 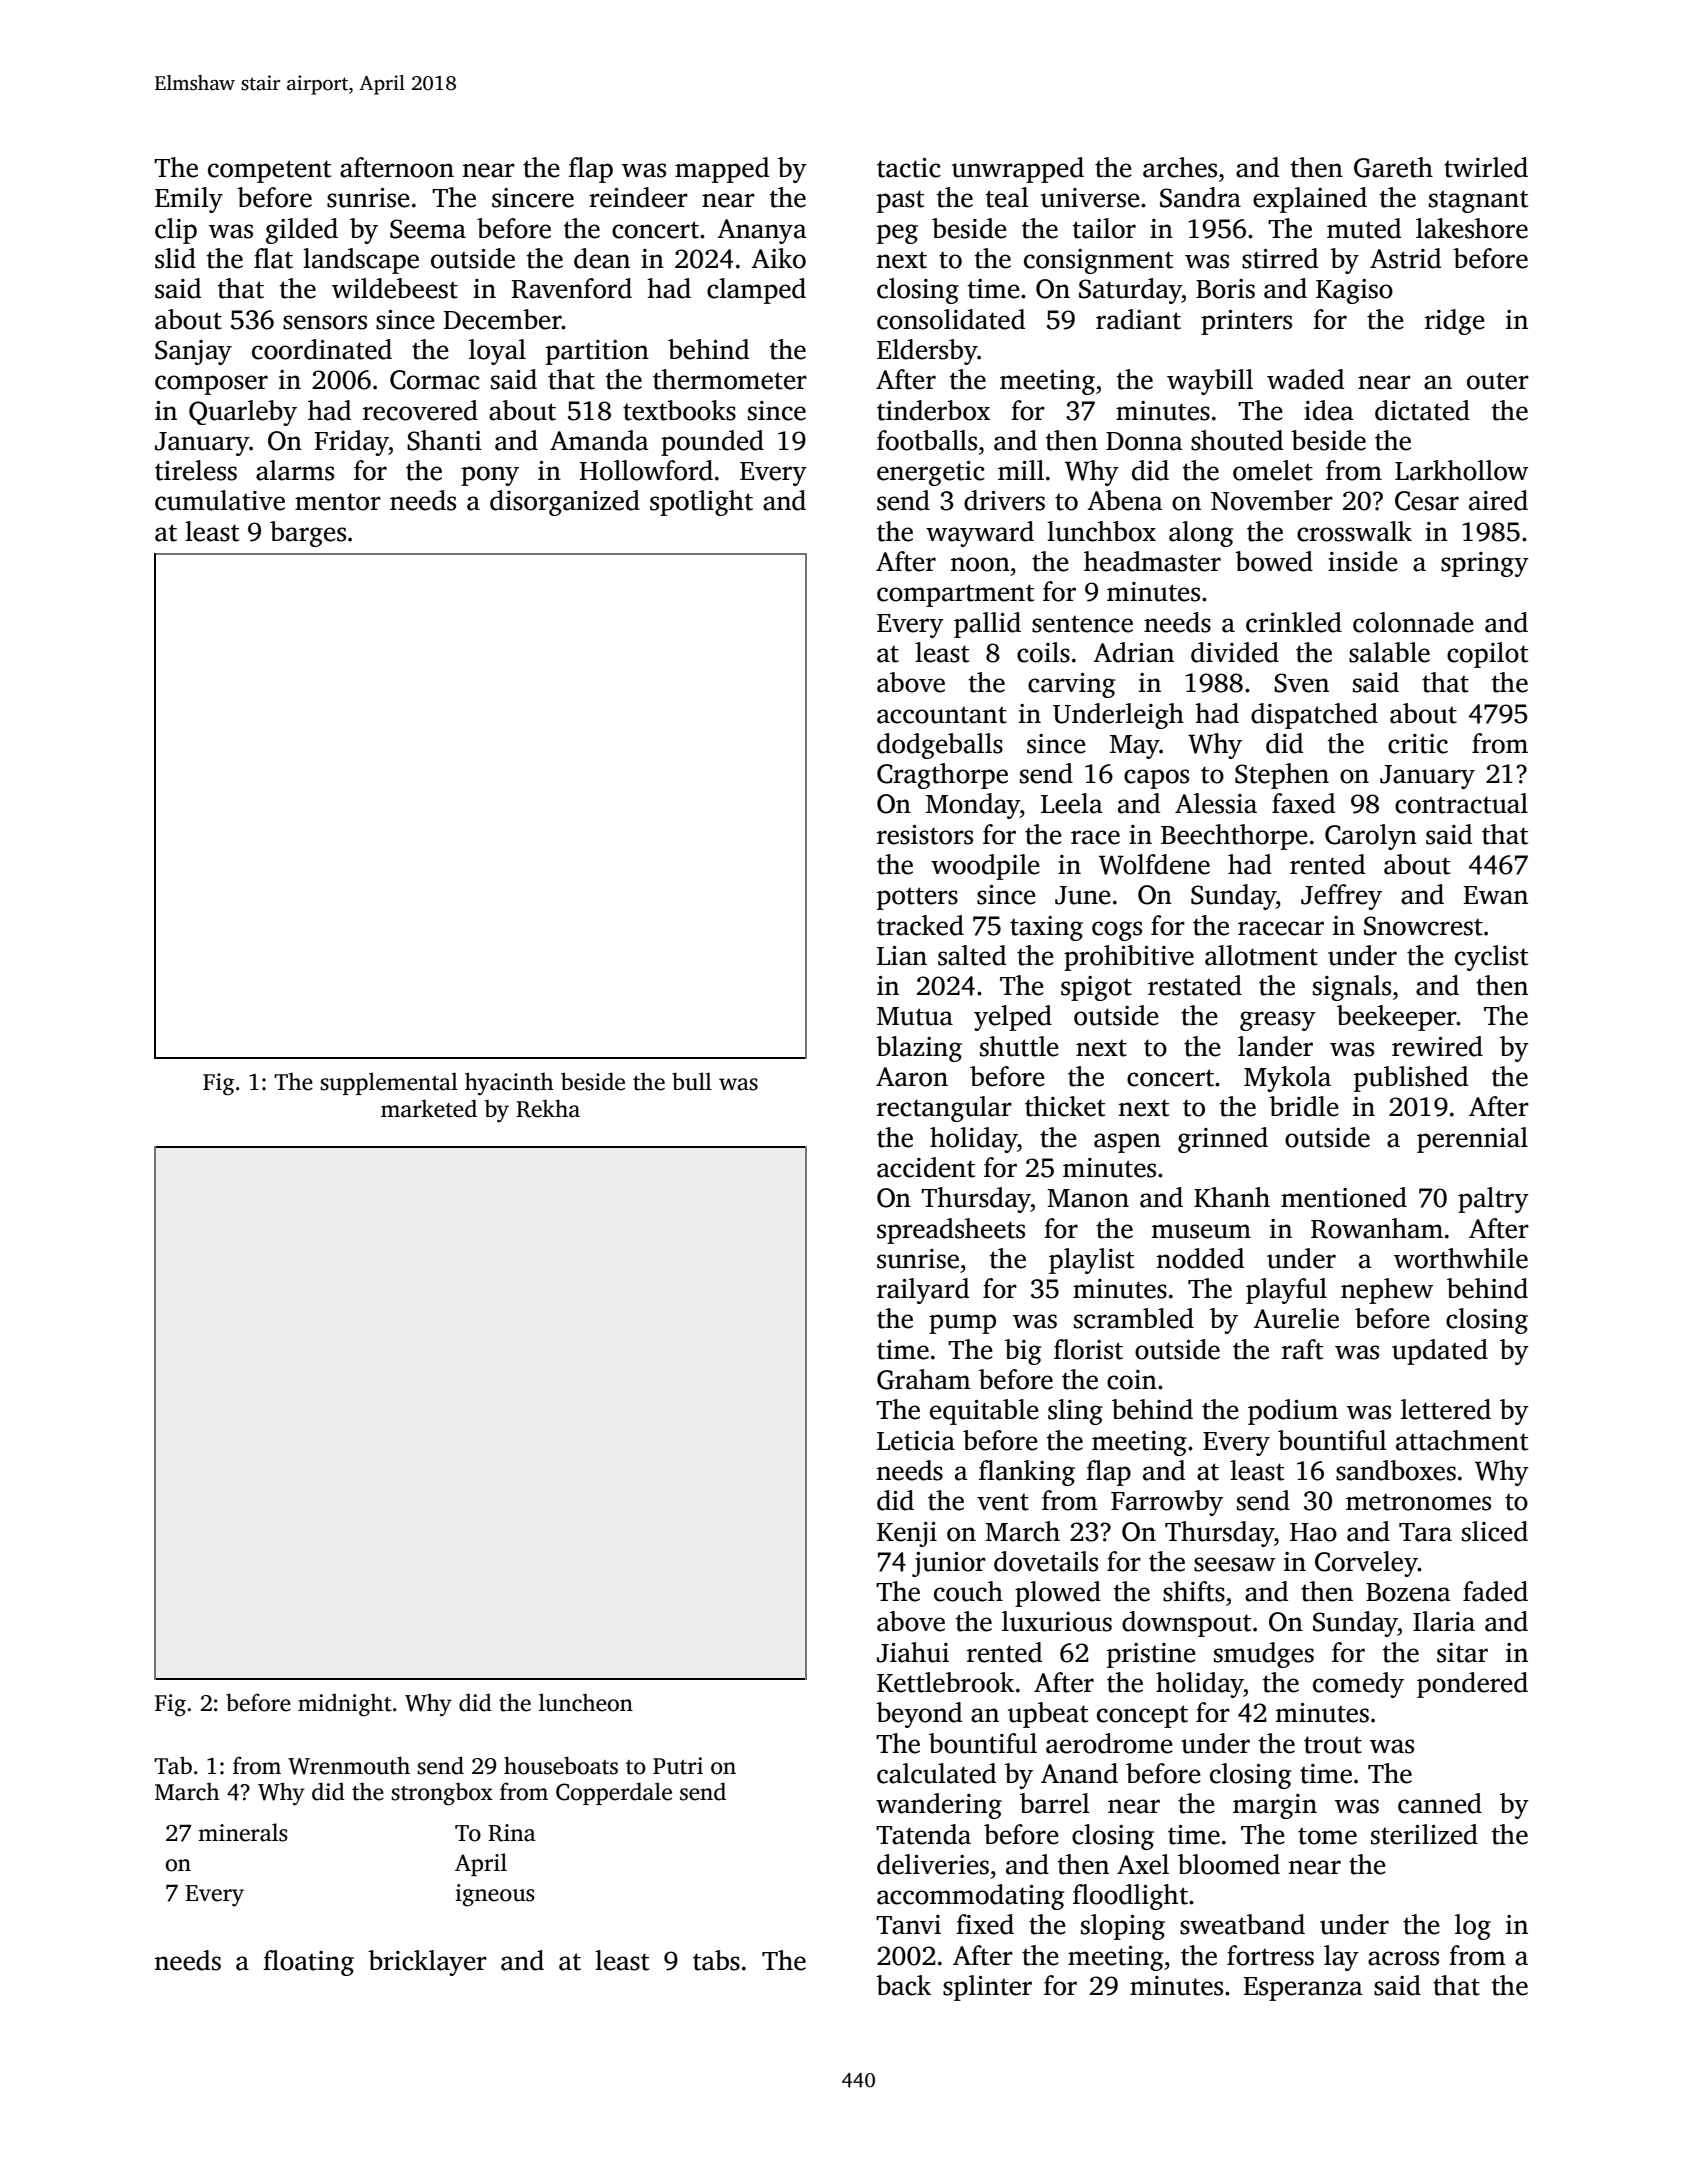 What do you see at coordinates (345, 1705) in the page?
I see `midnight` at bounding box center [345, 1705].
